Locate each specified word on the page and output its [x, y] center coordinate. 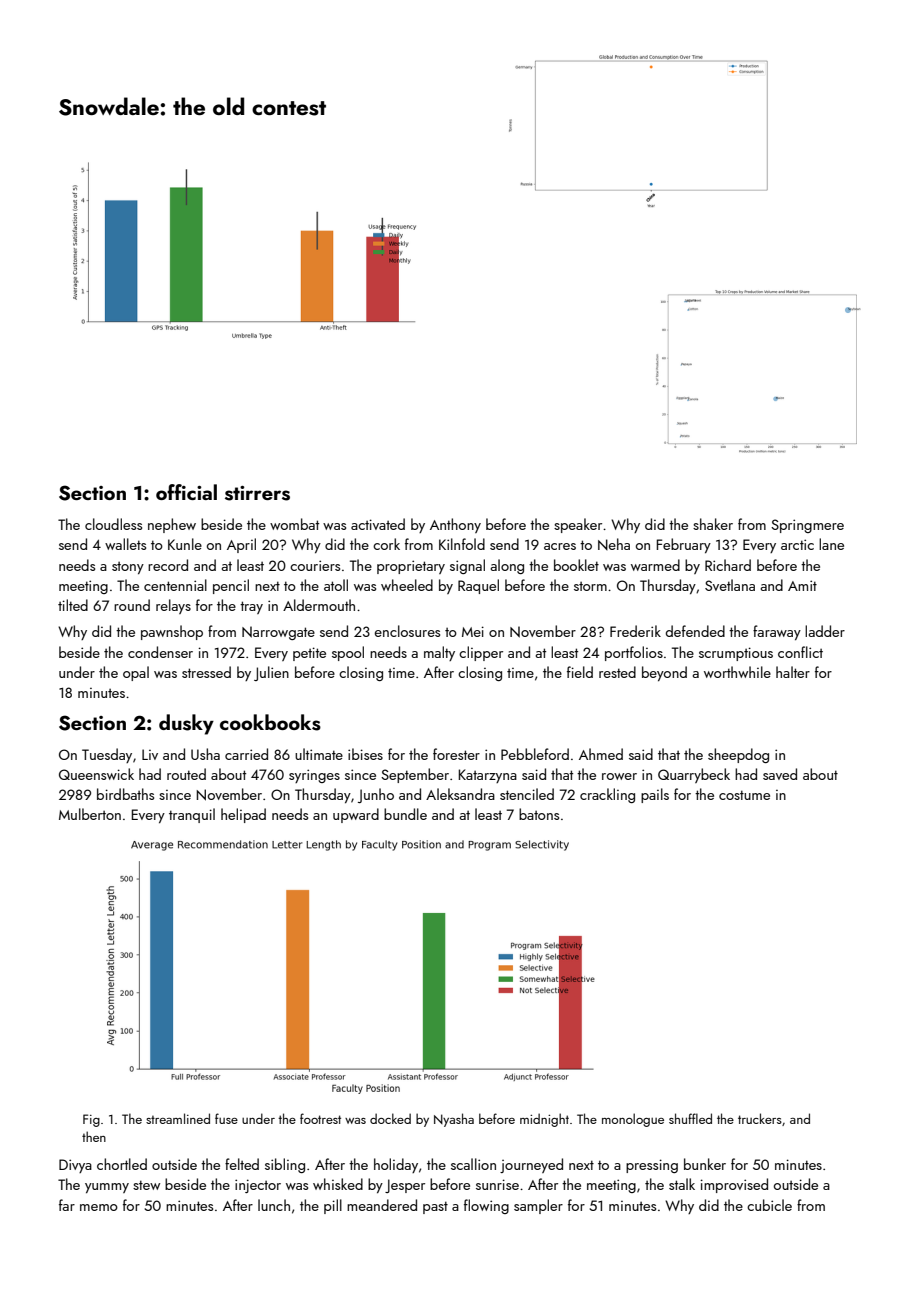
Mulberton [90, 814]
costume [744, 795]
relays [173, 606]
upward [356, 815]
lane [831, 544]
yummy [107, 1188]
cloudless [113, 524]
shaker [713, 524]
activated [378, 524]
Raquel [478, 586]
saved [780, 774]
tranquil [192, 815]
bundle [405, 814]
